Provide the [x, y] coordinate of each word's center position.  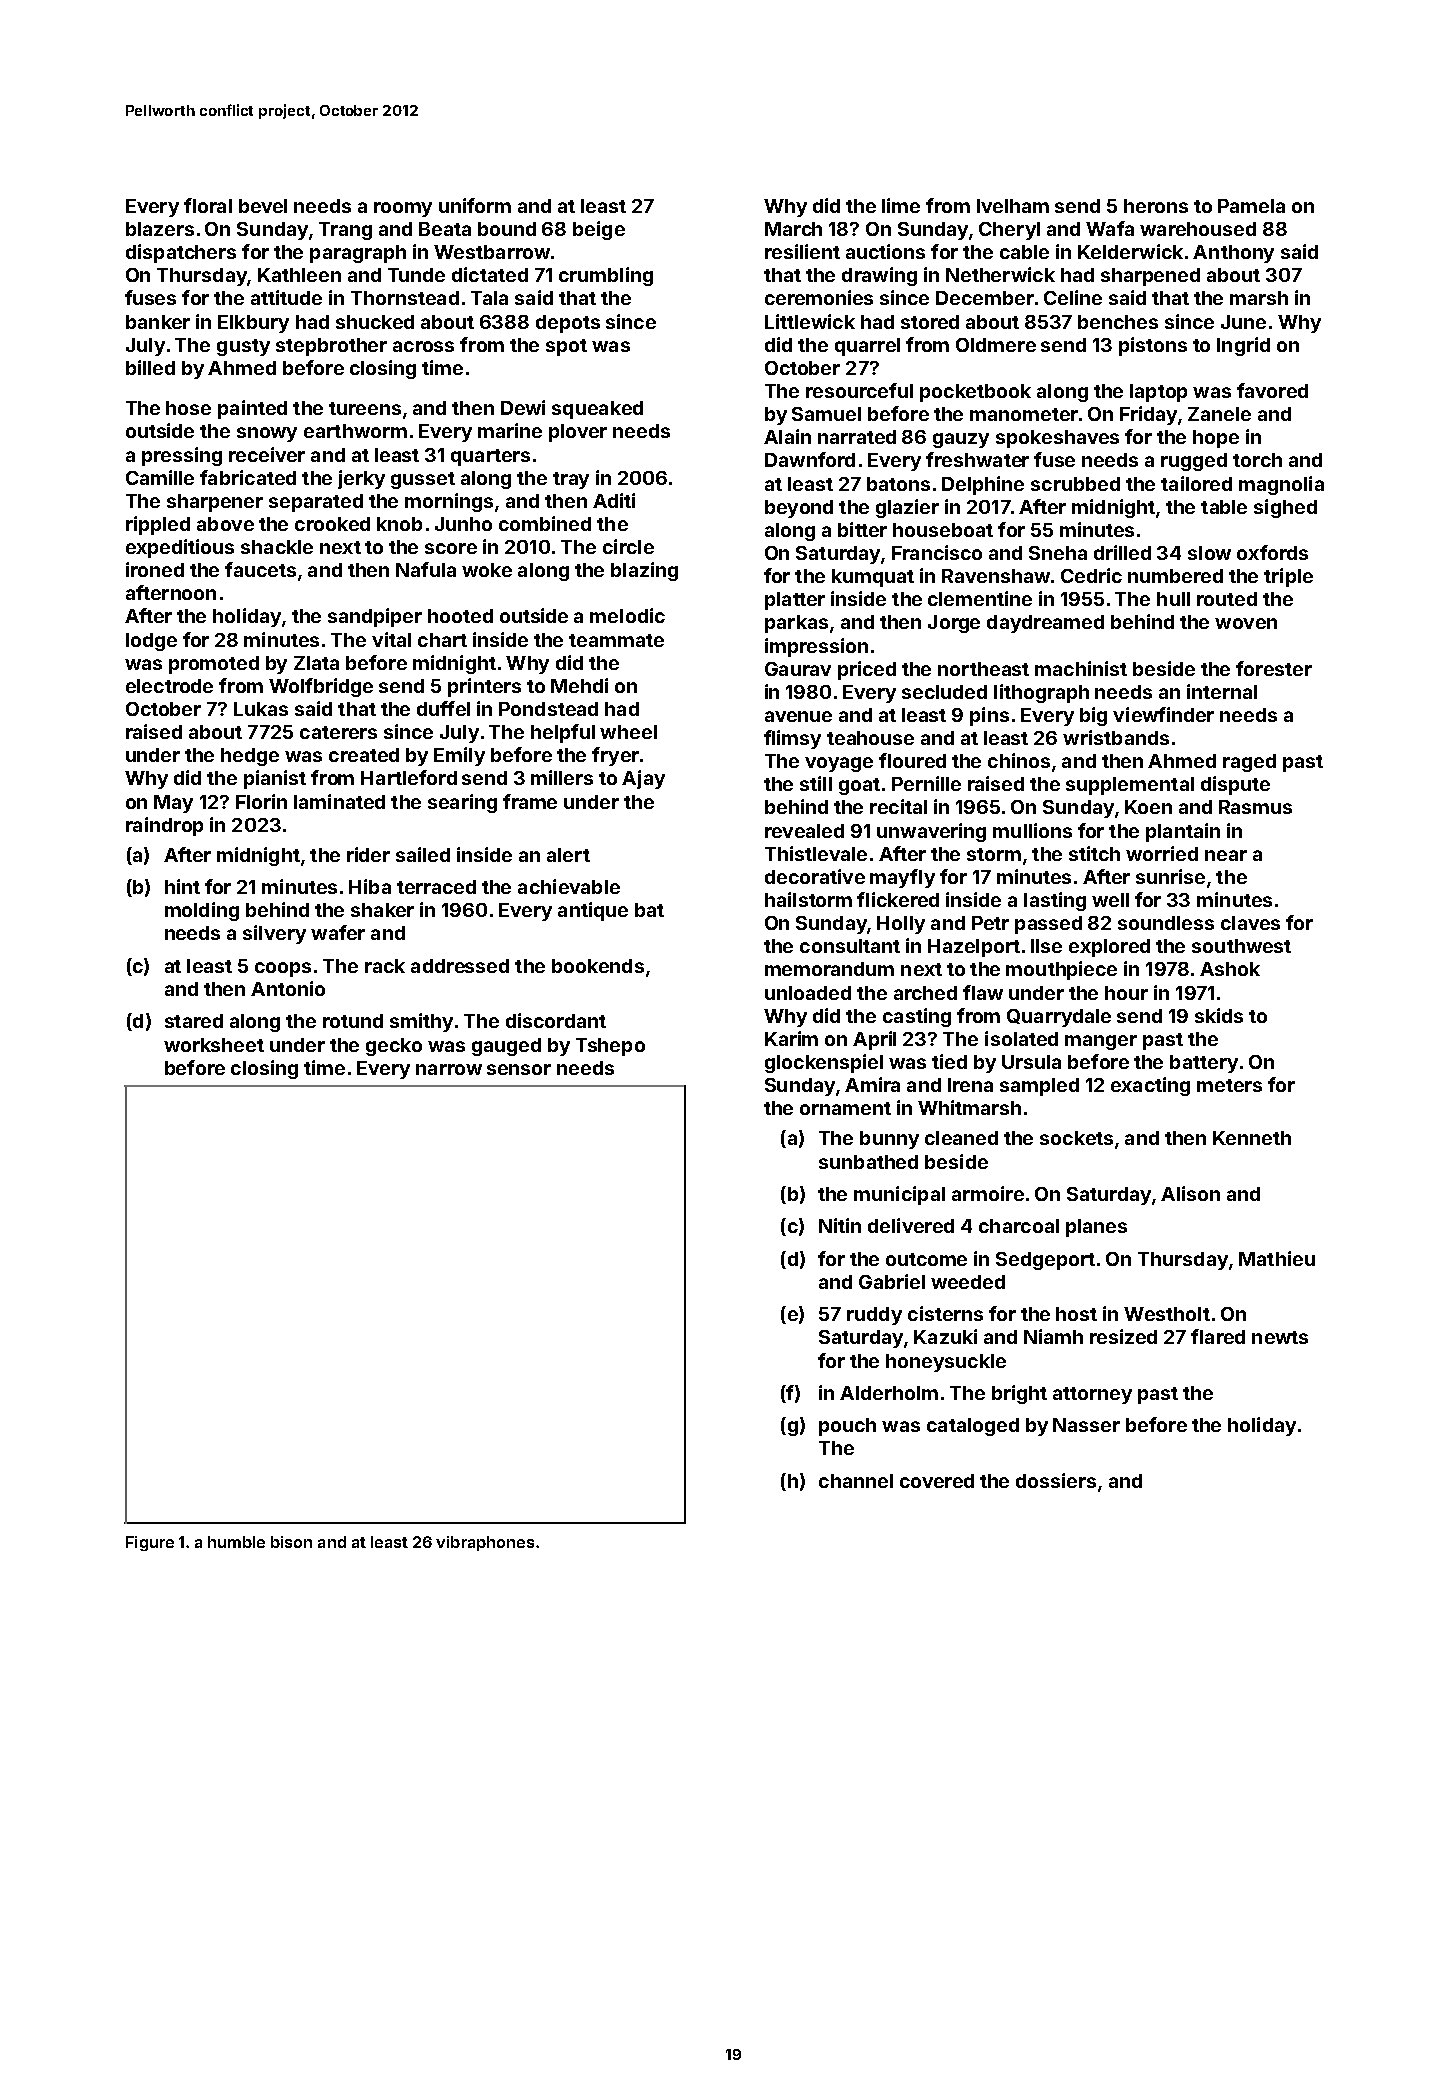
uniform [475, 205]
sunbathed [868, 1162]
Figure [150, 1543]
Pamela [1251, 206]
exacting [1150, 1086]
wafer [338, 932]
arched [925, 993]
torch [1257, 460]
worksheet [214, 1045]
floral [208, 205]
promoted [214, 665]
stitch [1094, 853]
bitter [862, 529]
